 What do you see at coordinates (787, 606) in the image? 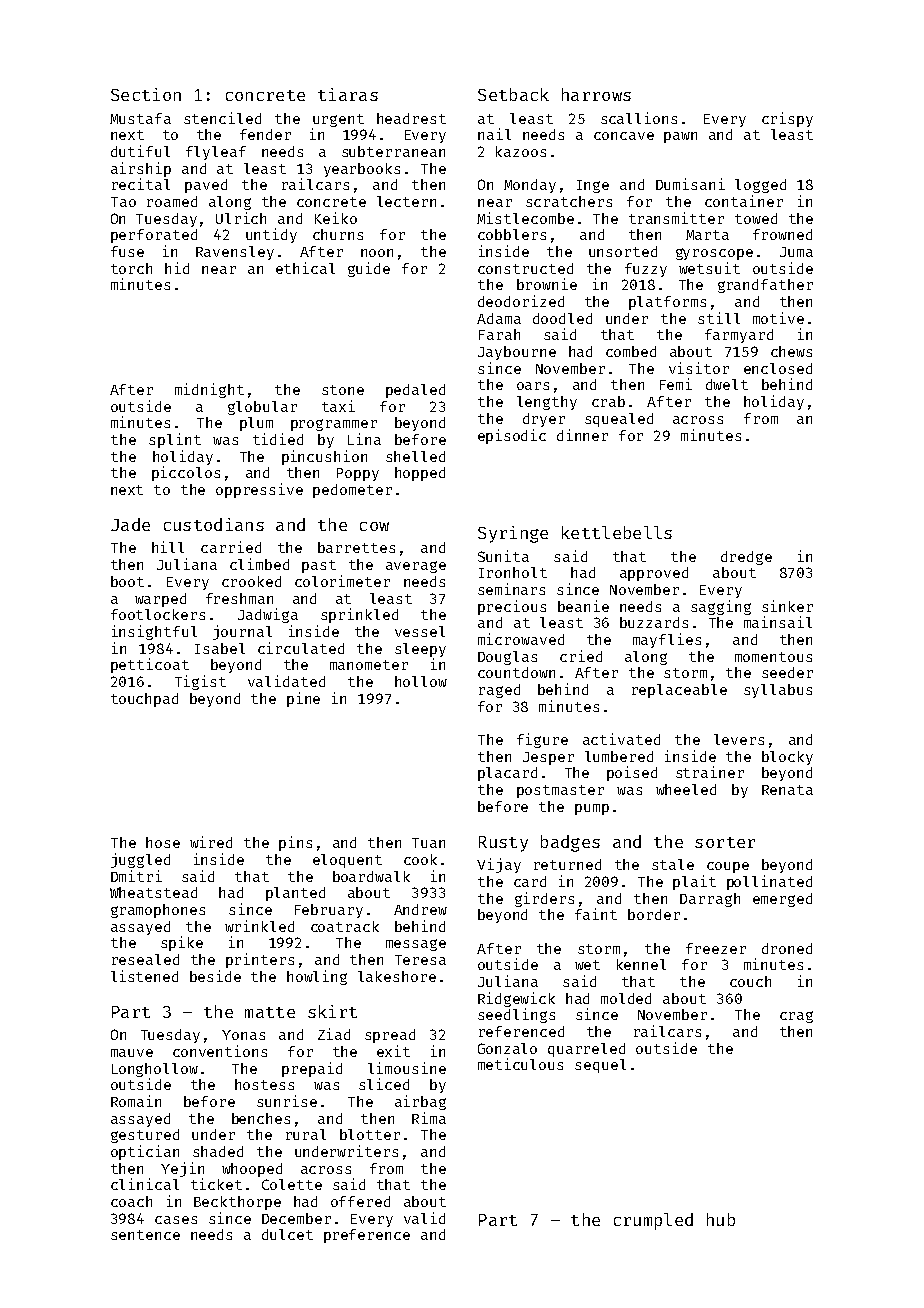
I see `sinker` at bounding box center [787, 606].
